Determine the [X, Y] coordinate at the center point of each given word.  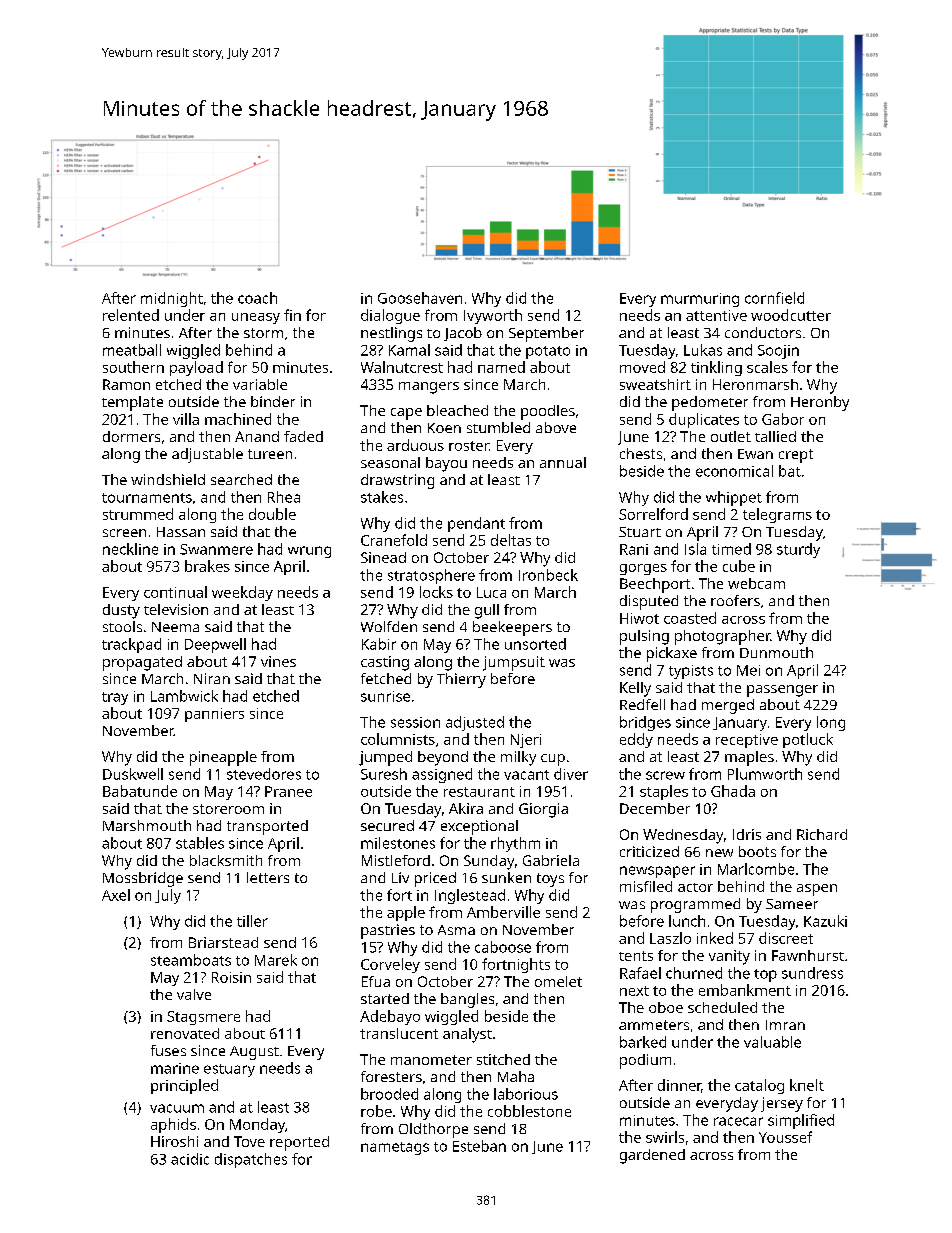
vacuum [177, 1108]
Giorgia [543, 810]
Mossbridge [143, 879]
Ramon [126, 384]
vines [278, 661]
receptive [747, 741]
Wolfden [389, 626]
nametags [395, 1148]
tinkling [716, 368]
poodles [548, 412]
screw [665, 775]
